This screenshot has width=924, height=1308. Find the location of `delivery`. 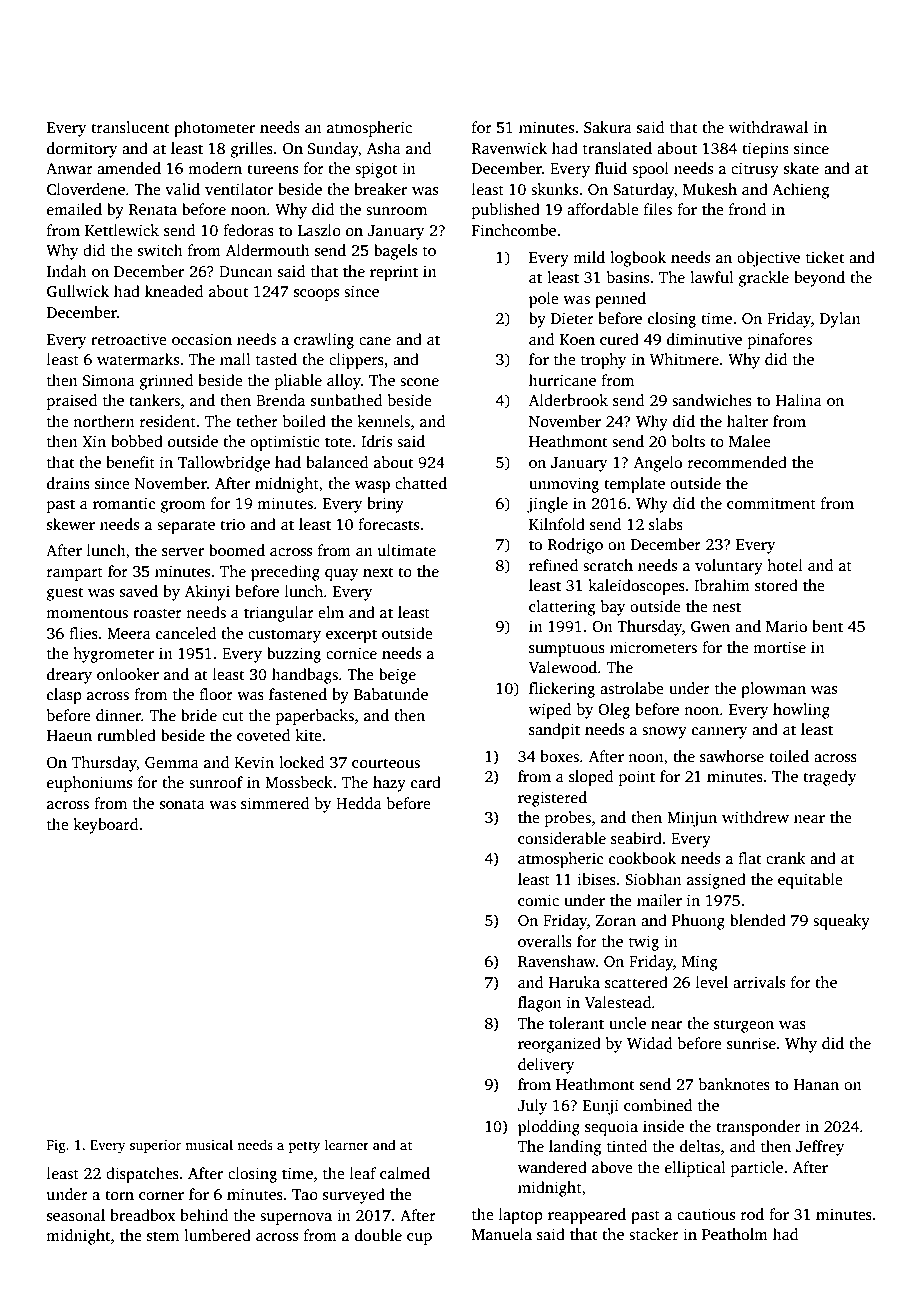

delivery is located at coordinates (546, 1066).
